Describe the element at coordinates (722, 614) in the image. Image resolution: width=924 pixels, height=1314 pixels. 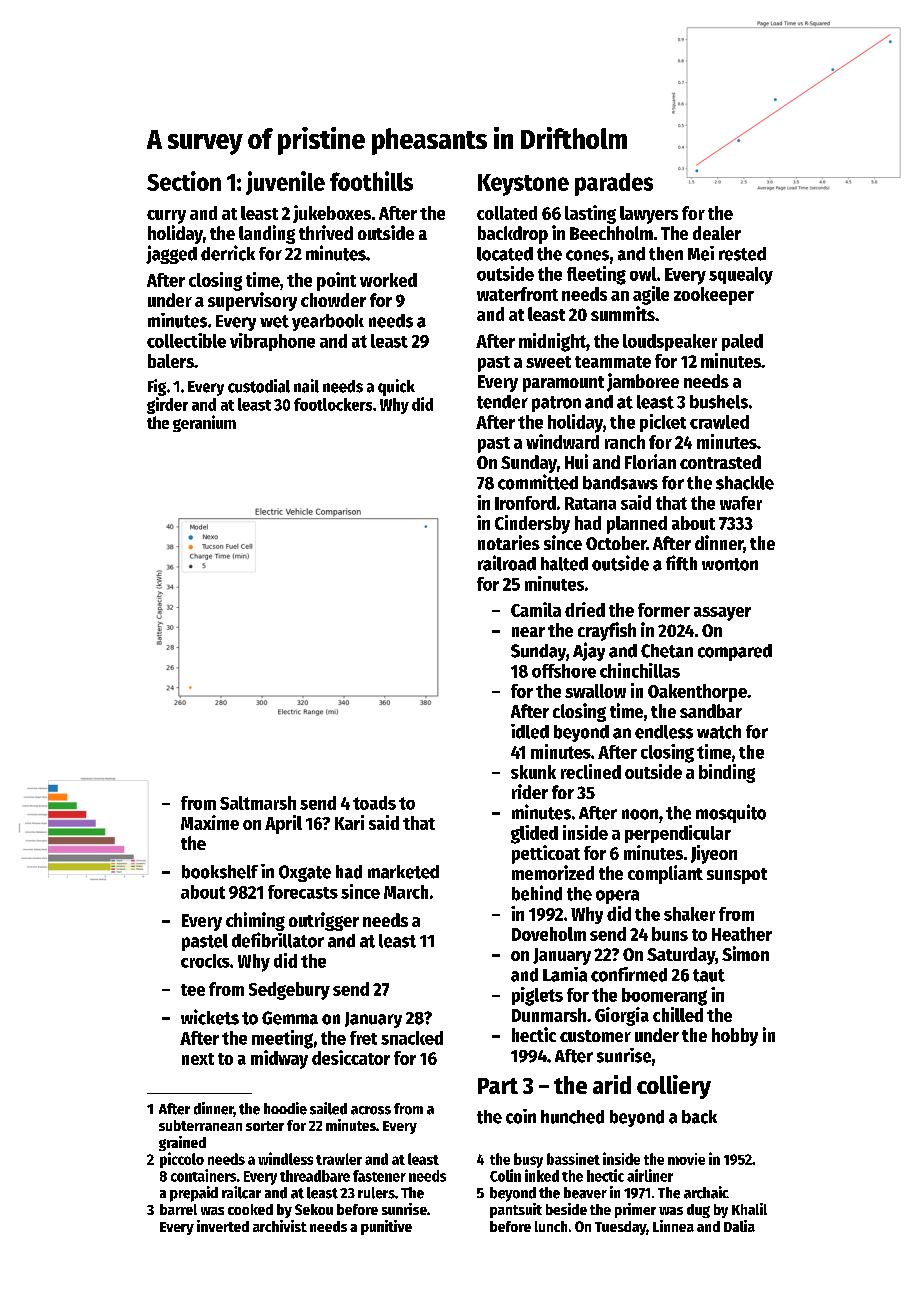
I see `assayer` at that location.
